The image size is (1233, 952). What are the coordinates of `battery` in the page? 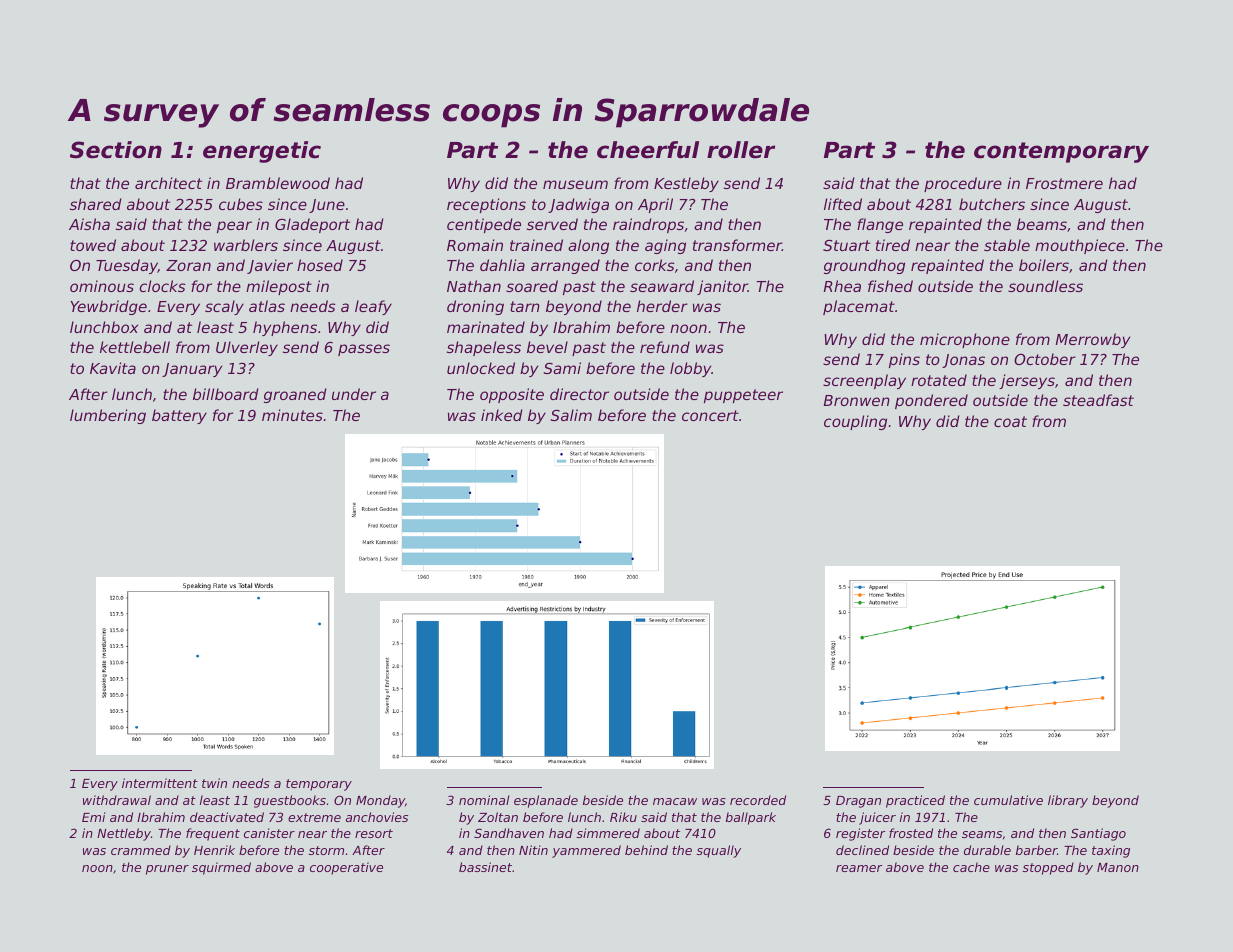 It's located at (179, 416).
